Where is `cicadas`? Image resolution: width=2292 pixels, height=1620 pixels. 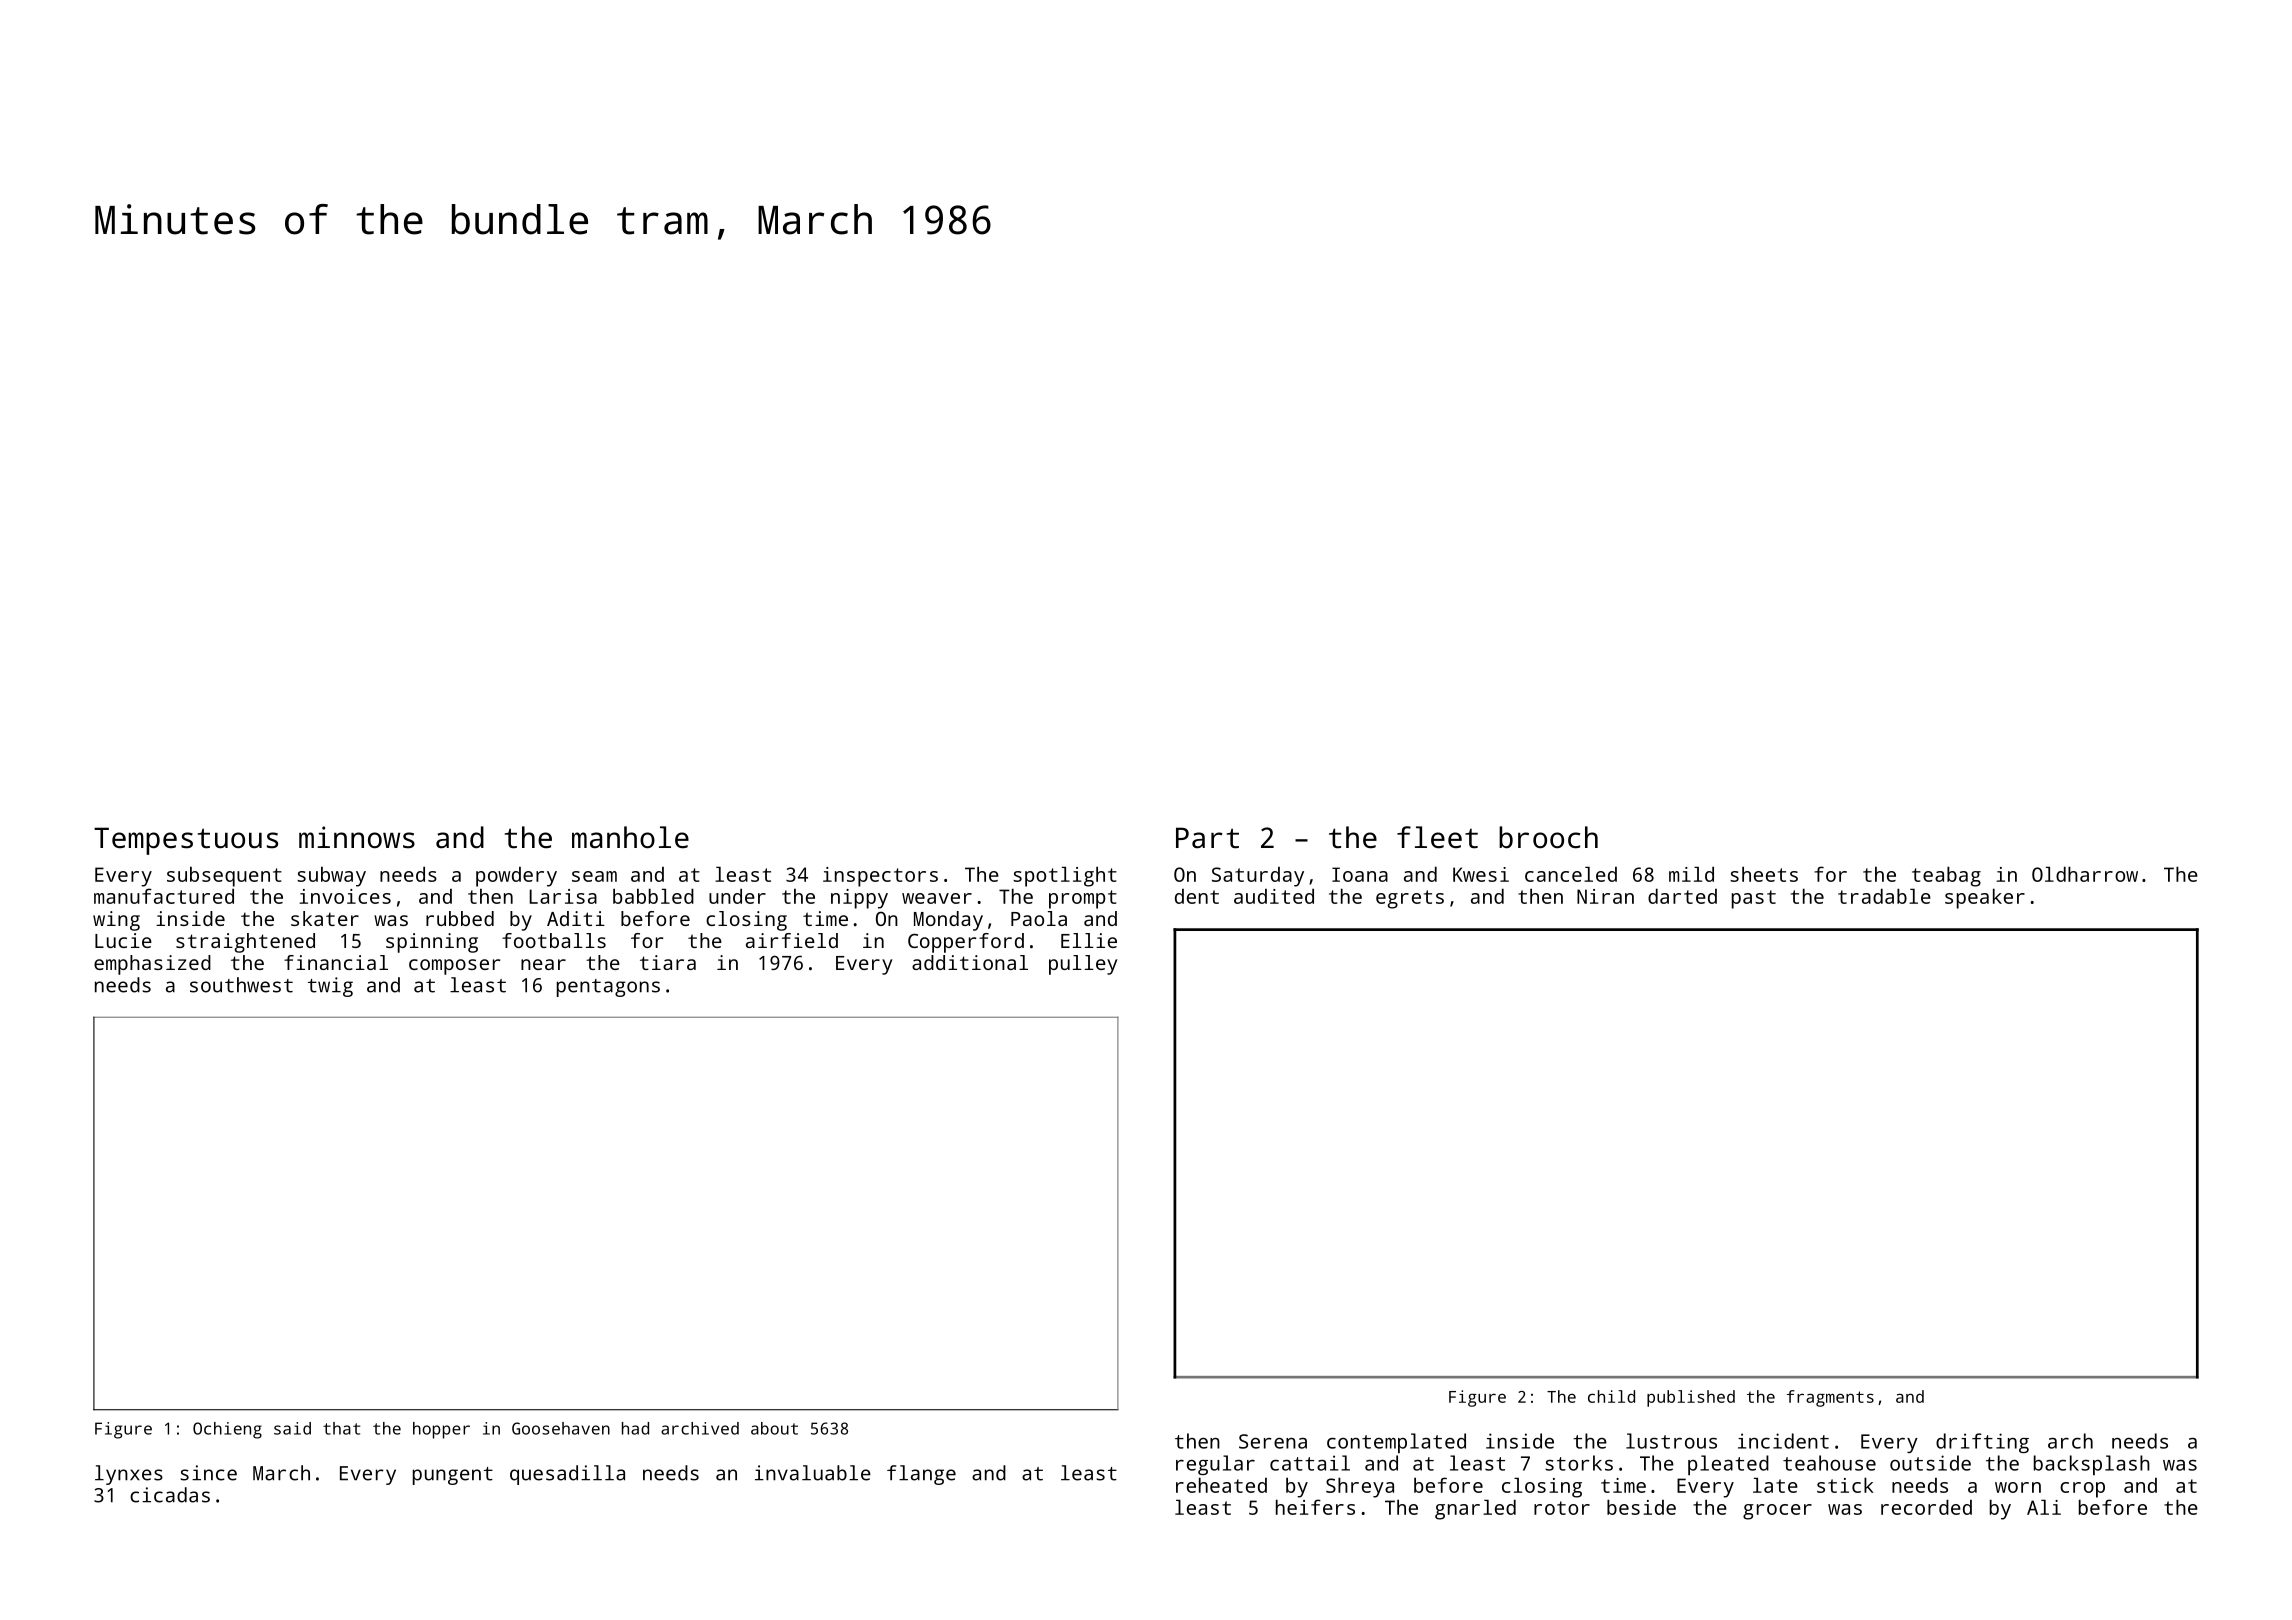
cicadas is located at coordinates (170, 1495).
